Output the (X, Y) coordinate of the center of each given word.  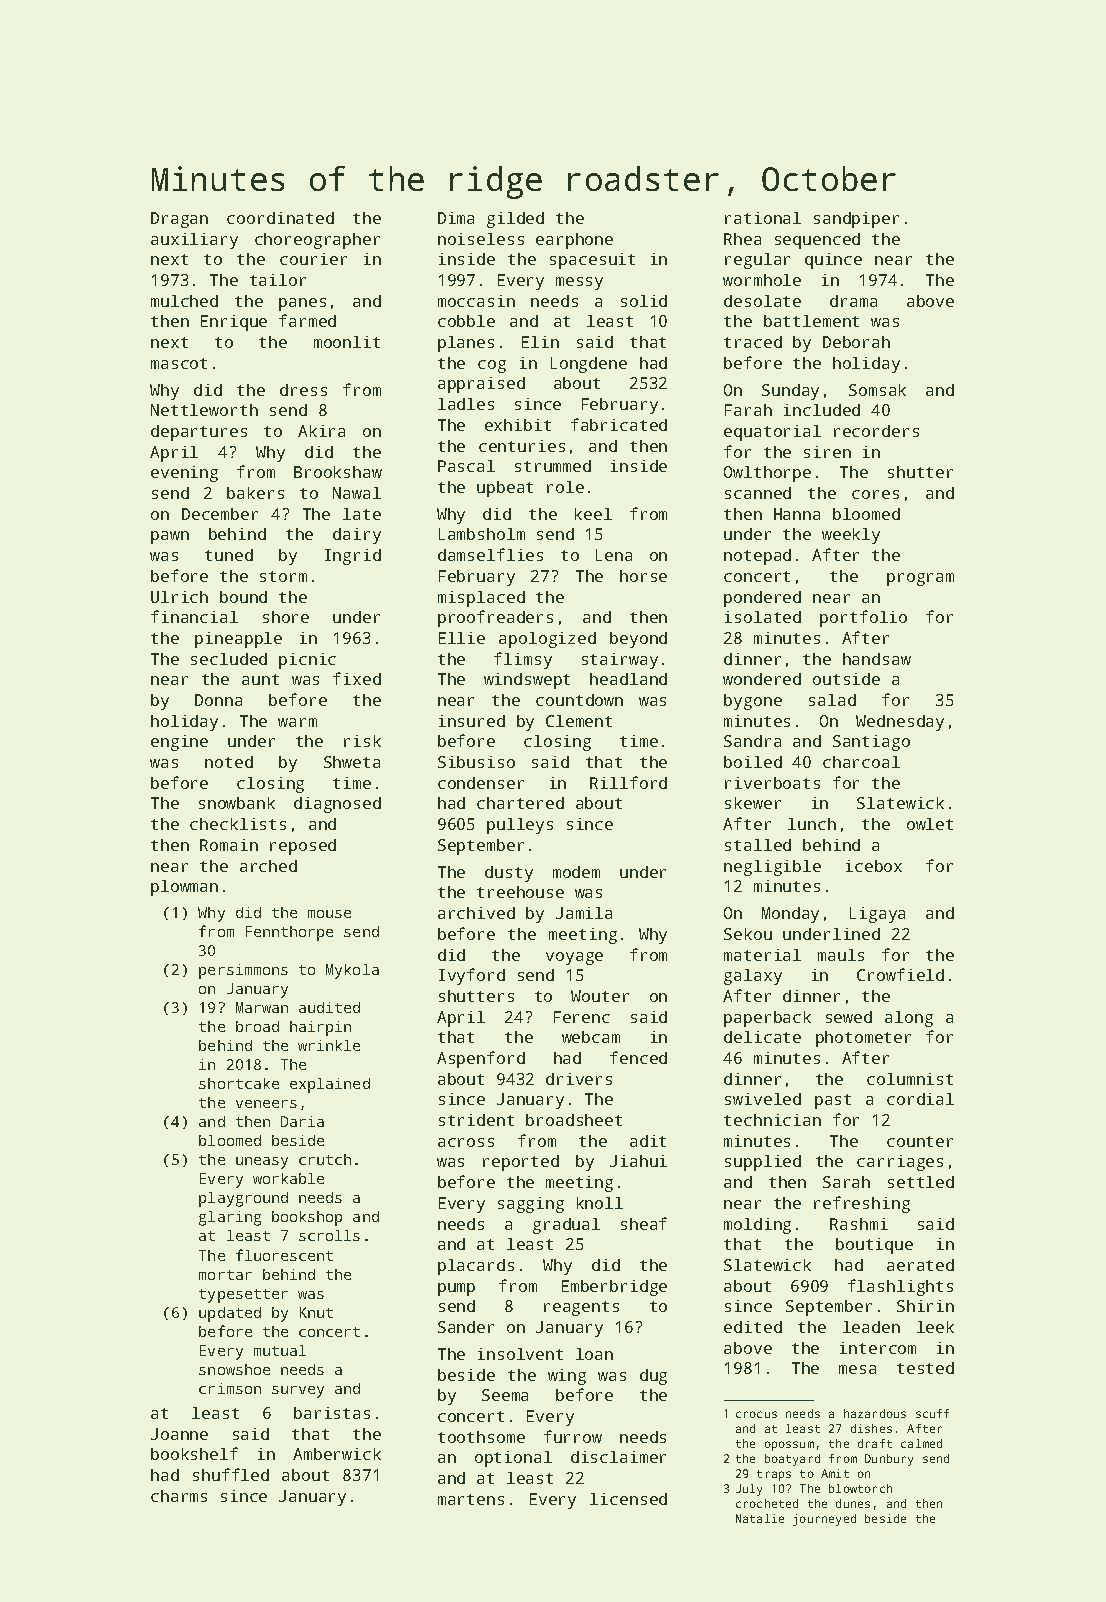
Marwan (262, 1007)
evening (184, 474)
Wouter (600, 996)
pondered (762, 599)
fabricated (619, 424)
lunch (812, 824)
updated (230, 1314)
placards (476, 1267)
